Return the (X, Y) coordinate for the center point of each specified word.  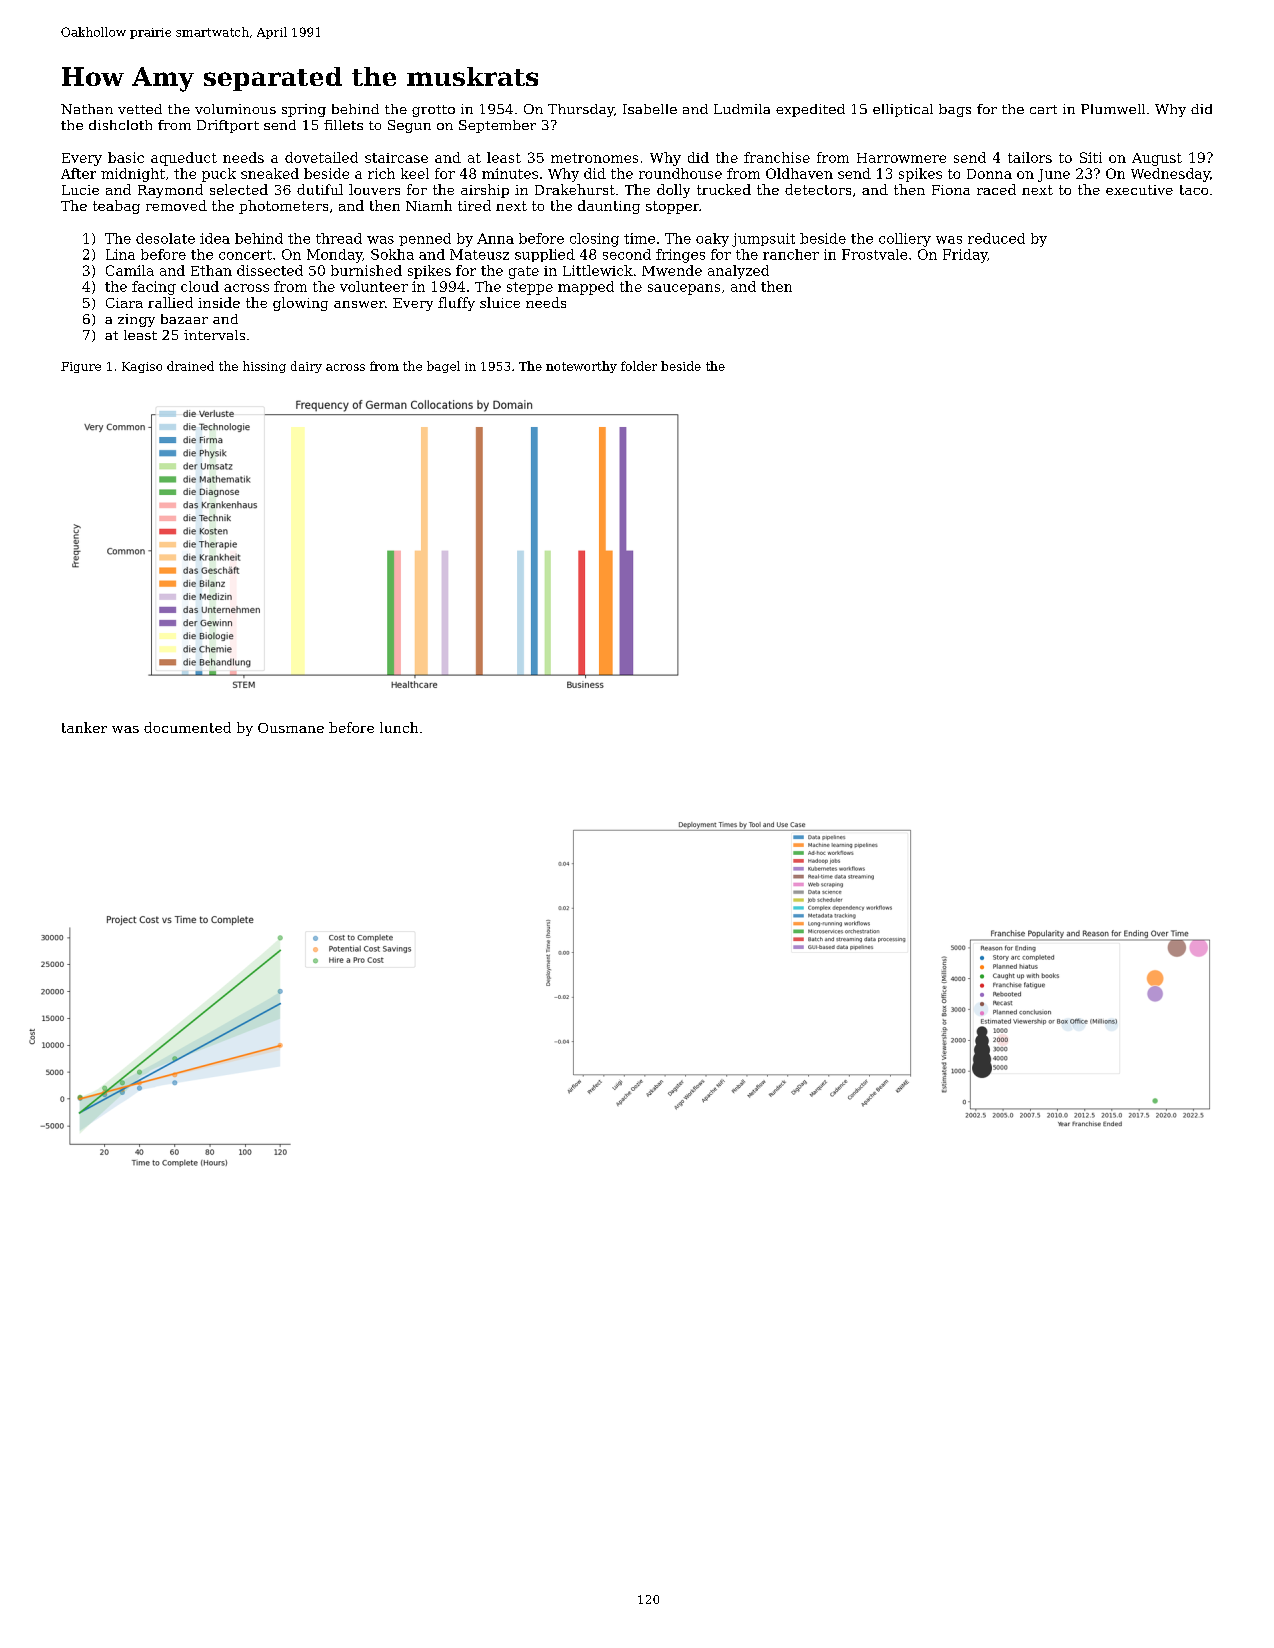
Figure (81, 367)
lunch (399, 727)
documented (187, 727)
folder (639, 366)
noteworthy (581, 367)
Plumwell (1113, 109)
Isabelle (650, 109)
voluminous (235, 109)
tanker (84, 727)
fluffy (456, 304)
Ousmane (291, 728)
